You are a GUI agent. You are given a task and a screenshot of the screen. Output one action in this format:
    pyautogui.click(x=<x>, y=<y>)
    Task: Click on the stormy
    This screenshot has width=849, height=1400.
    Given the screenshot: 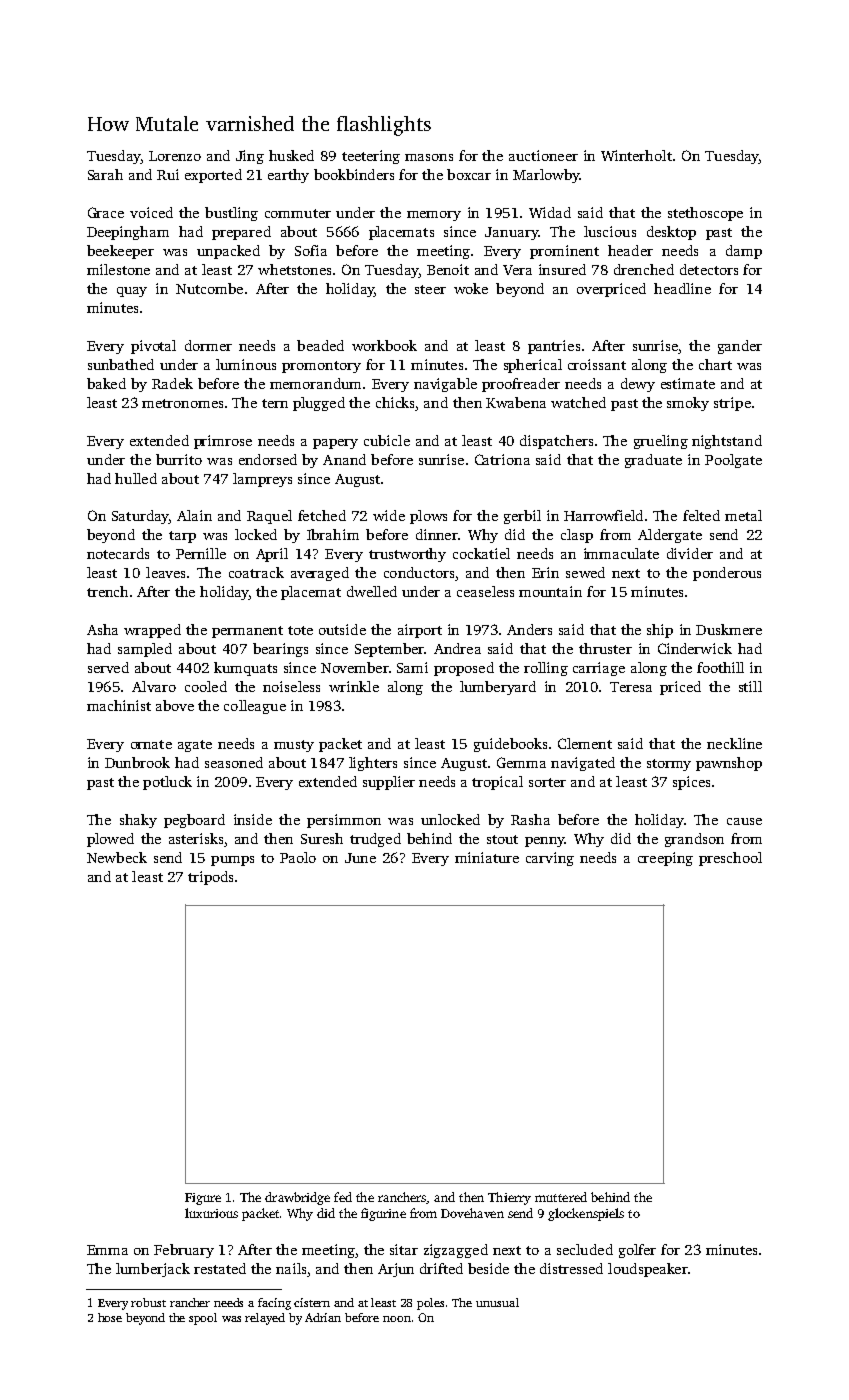 What is the action you would take?
    pyautogui.click(x=669, y=765)
